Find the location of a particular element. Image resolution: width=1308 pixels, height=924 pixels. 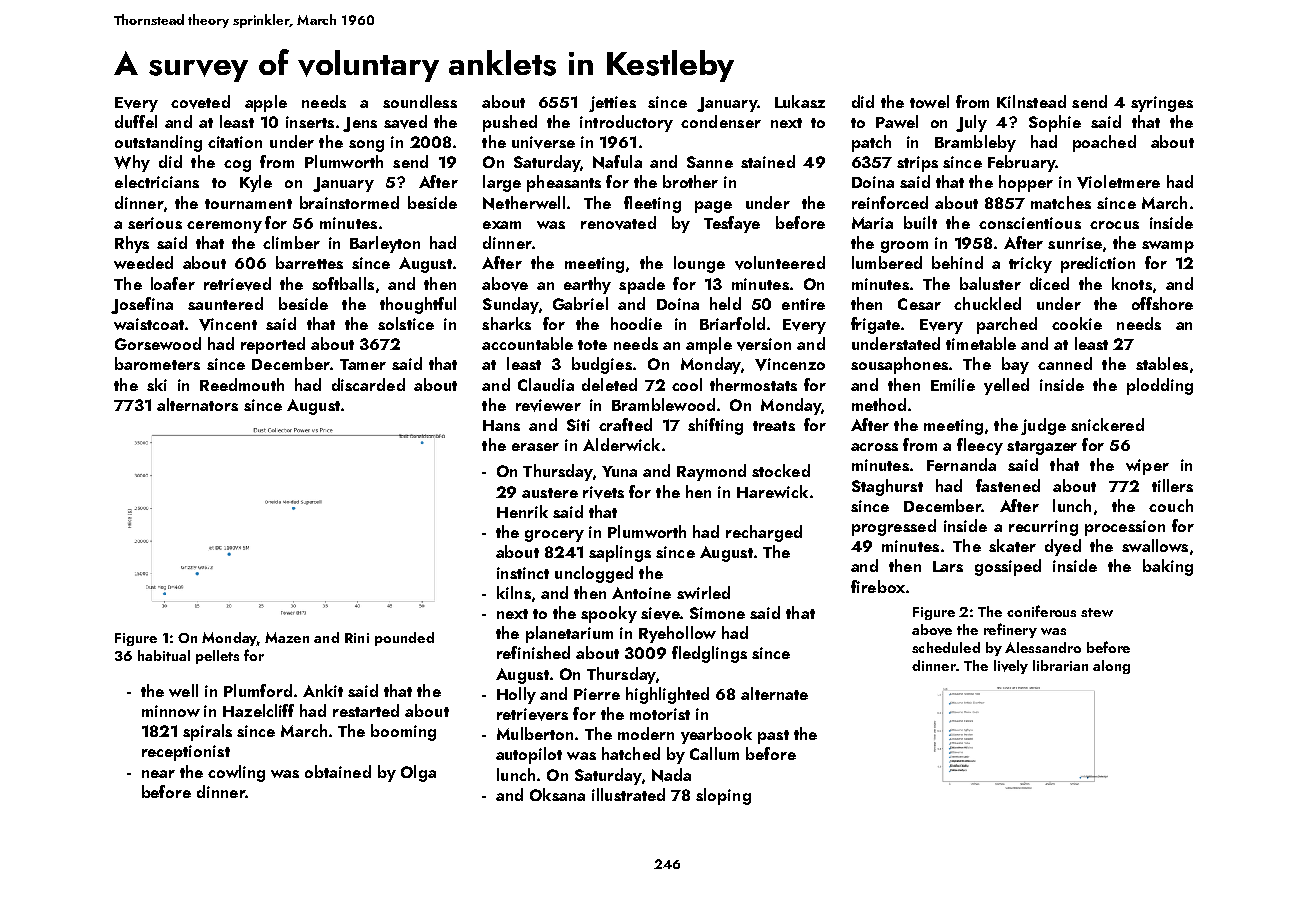

illustrated is located at coordinates (628, 794).
